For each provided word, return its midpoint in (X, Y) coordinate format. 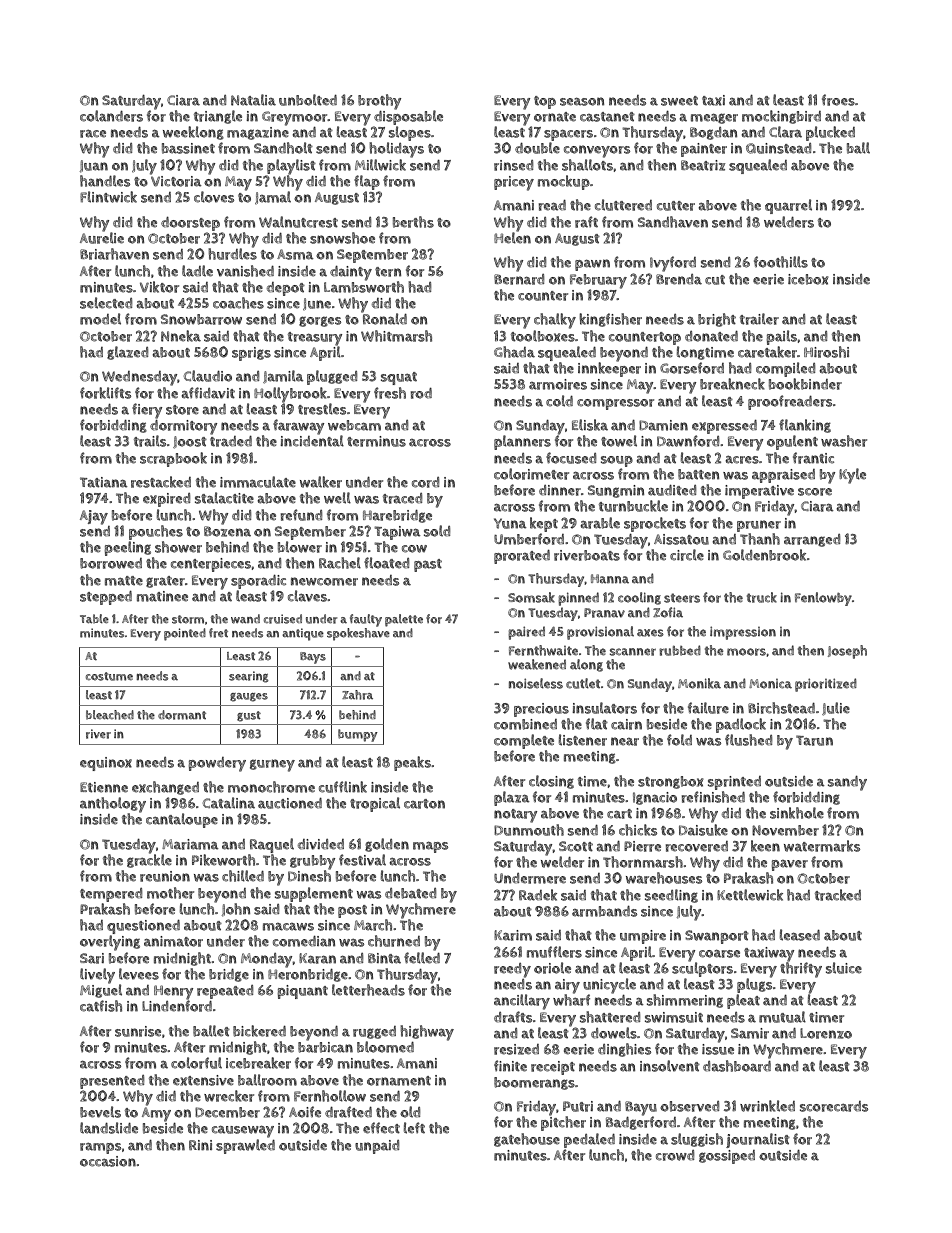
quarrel (788, 206)
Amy (156, 1114)
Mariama (190, 844)
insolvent (670, 1066)
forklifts (105, 393)
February (598, 281)
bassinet (188, 148)
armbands (604, 911)
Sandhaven (673, 222)
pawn (592, 265)
